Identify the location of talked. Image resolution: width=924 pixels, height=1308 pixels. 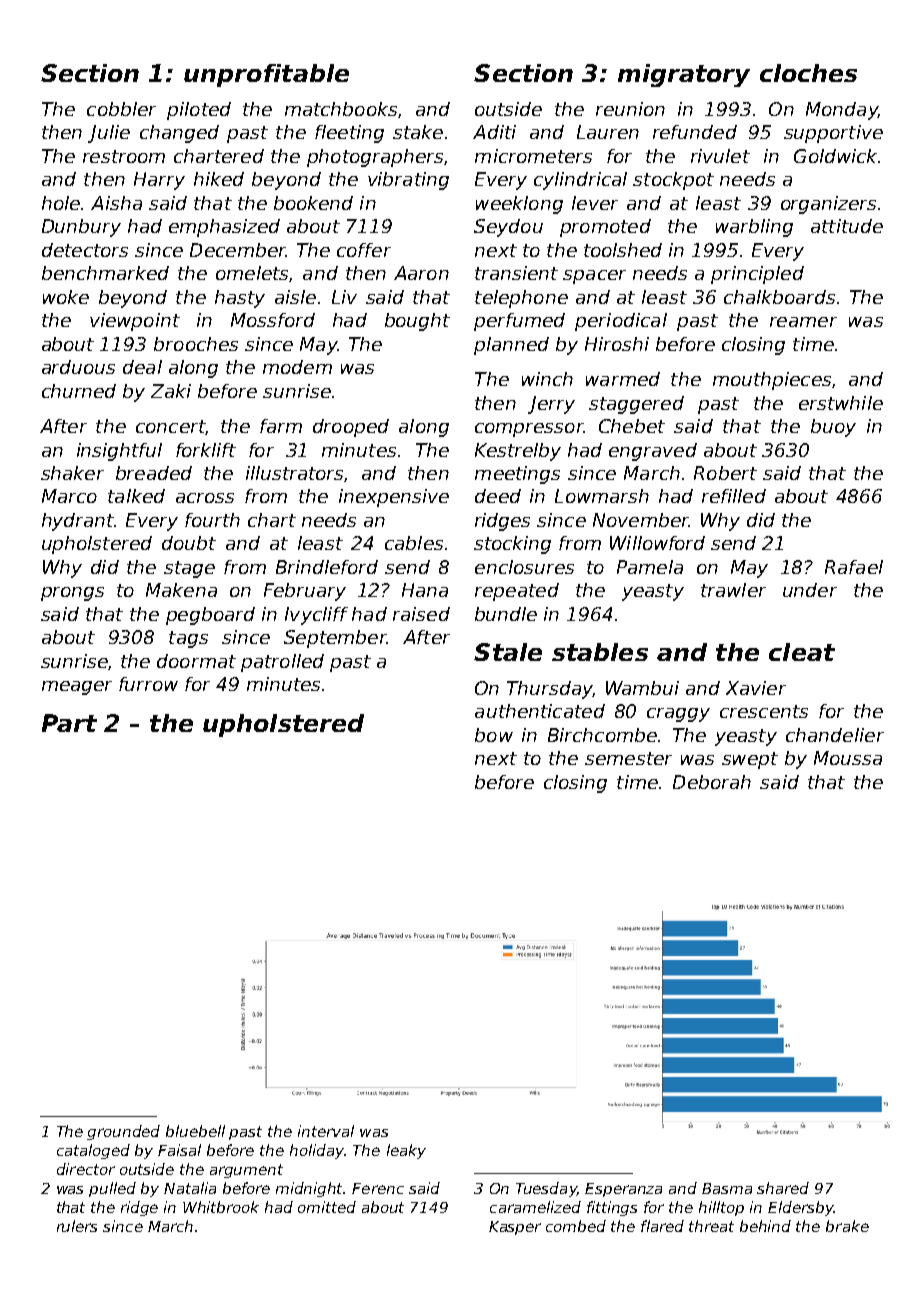
(136, 496).
